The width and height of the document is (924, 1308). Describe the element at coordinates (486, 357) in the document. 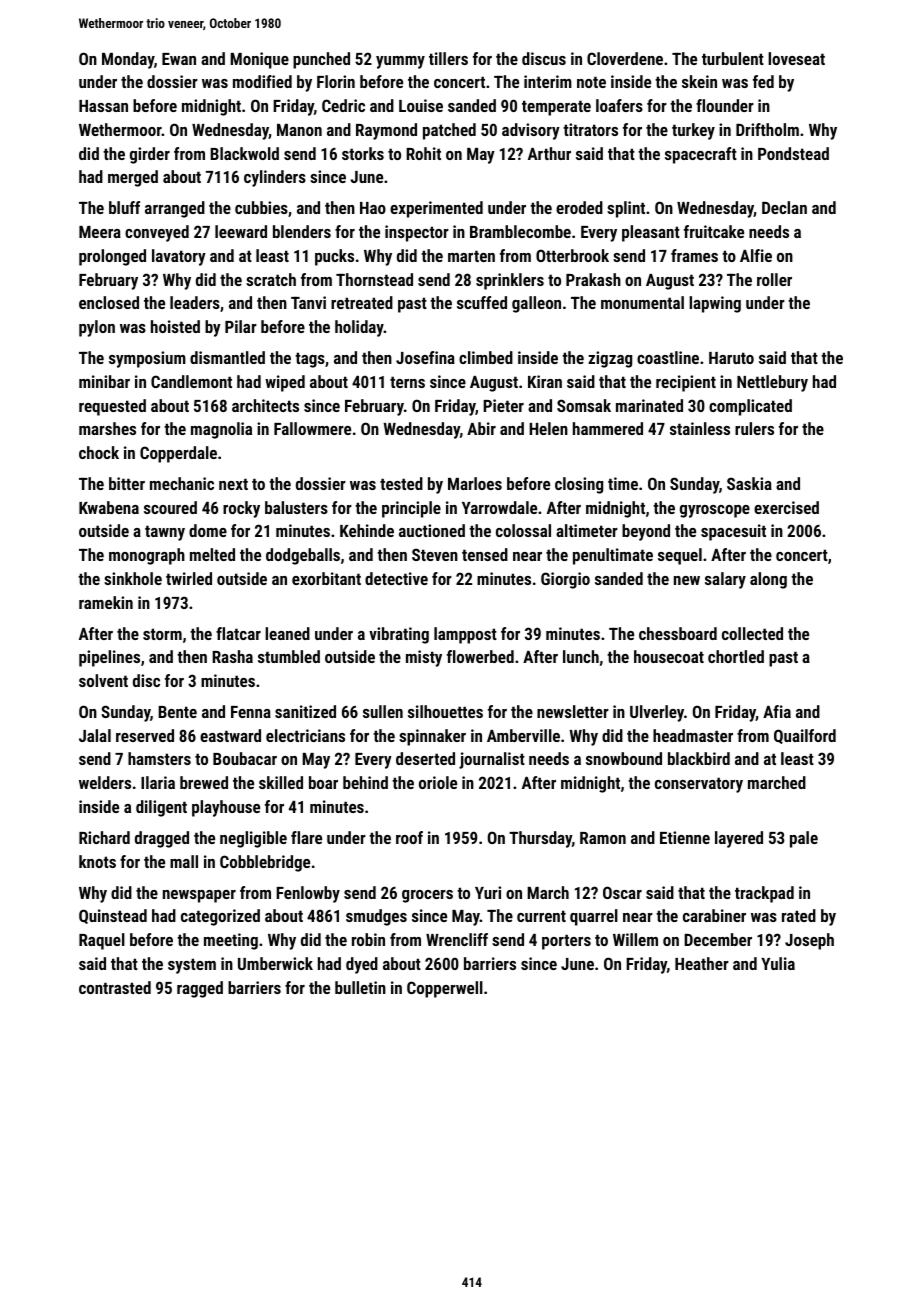

I see `climbed` at that location.
